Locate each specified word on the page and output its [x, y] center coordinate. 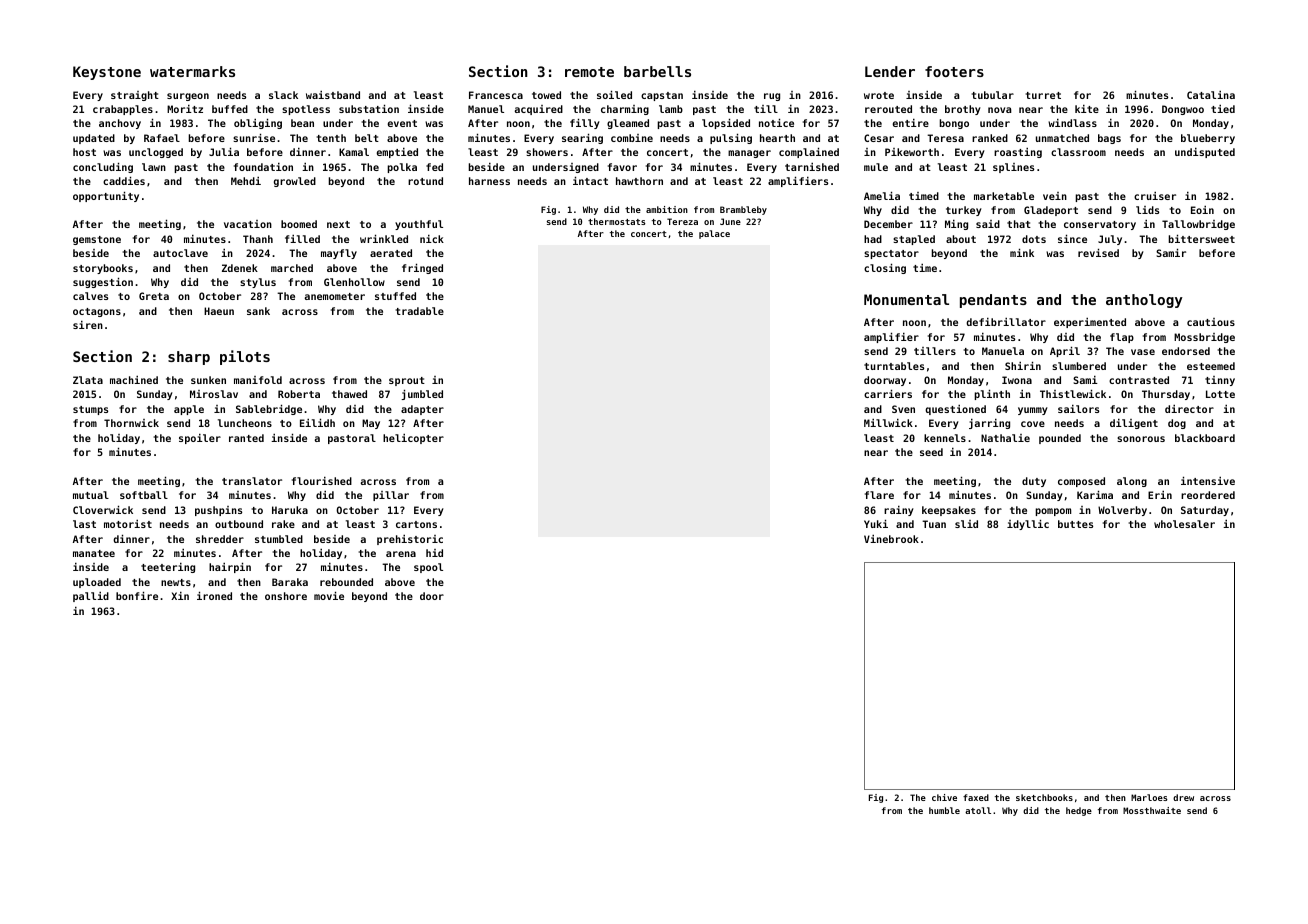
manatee [94, 553]
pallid [91, 597]
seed [931, 452]
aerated [391, 253]
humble [944, 810]
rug [772, 97]
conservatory [1100, 225]
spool [428, 568]
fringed [422, 268]
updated [94, 139]
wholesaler [1184, 524]
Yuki [876, 523]
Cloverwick [103, 509]
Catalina [1211, 95]
